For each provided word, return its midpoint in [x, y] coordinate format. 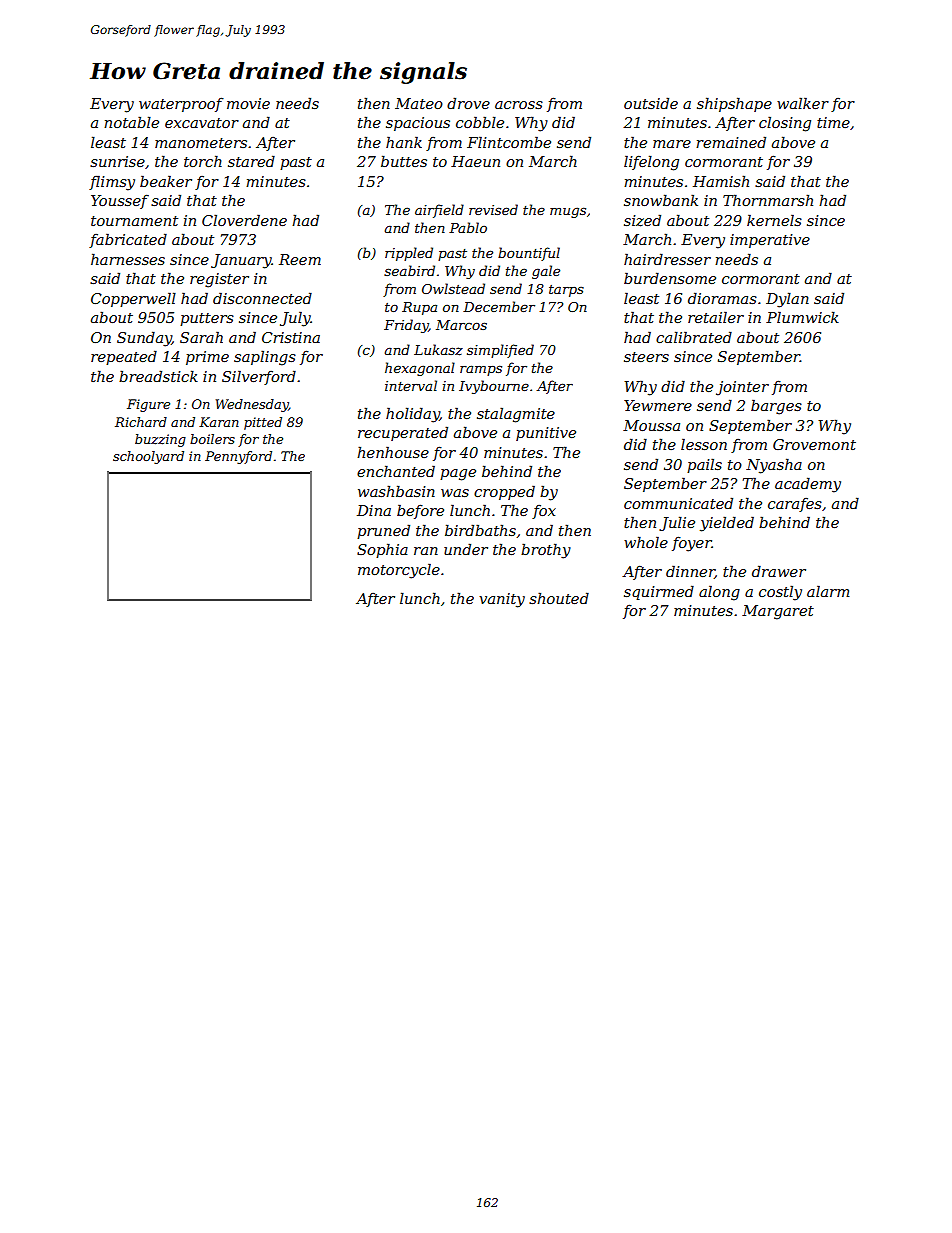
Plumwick [802, 317]
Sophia [382, 550]
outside [651, 103]
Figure [148, 405]
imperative [770, 241]
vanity [502, 600]
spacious [418, 124]
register [219, 280]
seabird [409, 270]
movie [248, 103]
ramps [481, 370]
